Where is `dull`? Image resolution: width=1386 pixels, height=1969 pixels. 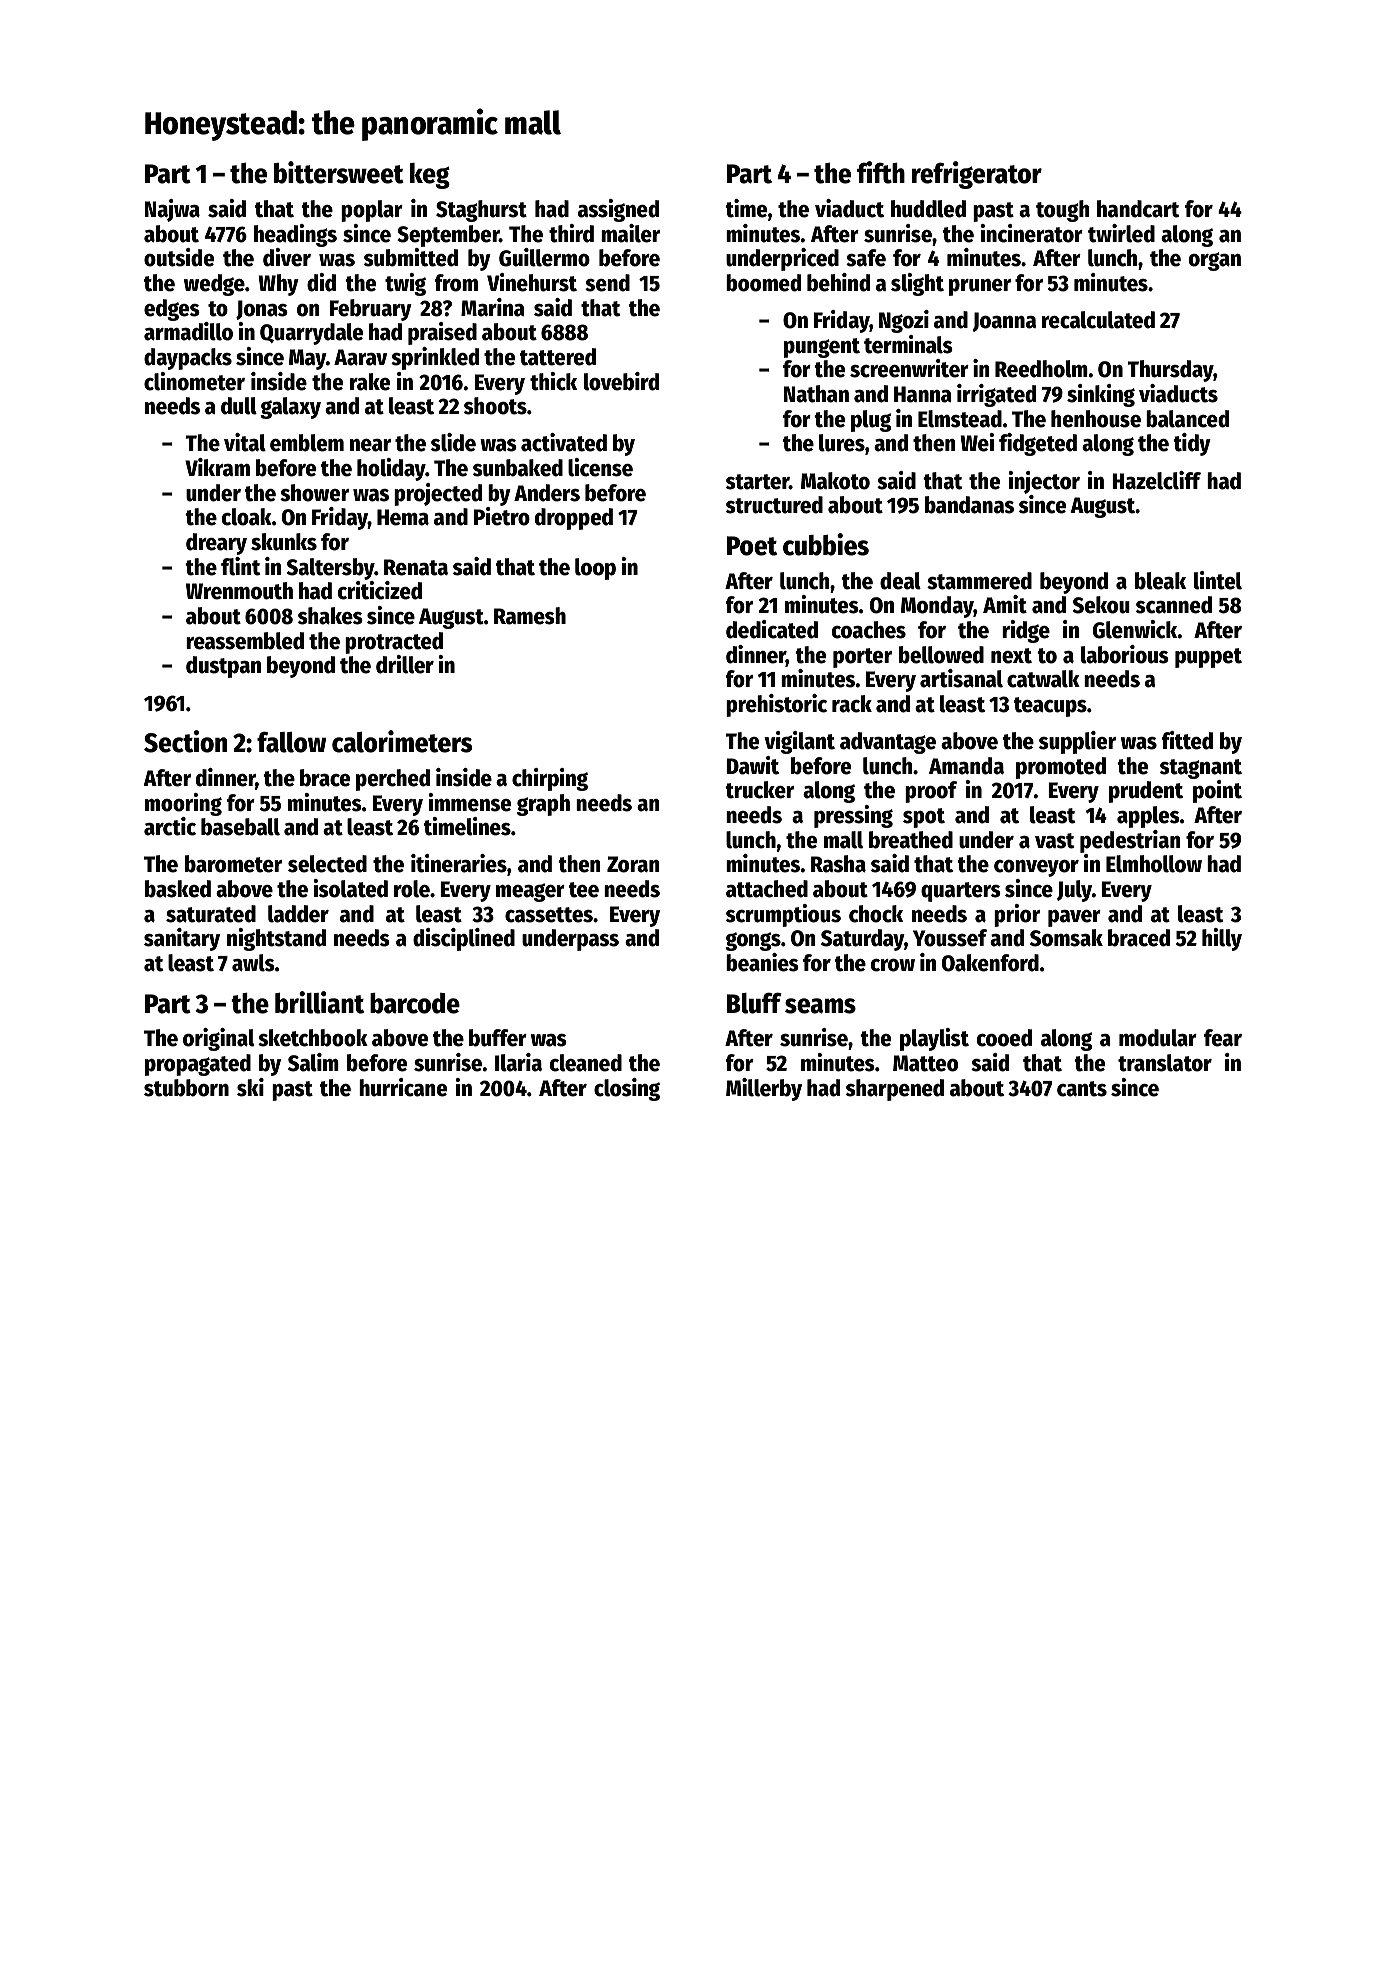 dull is located at coordinates (239, 406).
